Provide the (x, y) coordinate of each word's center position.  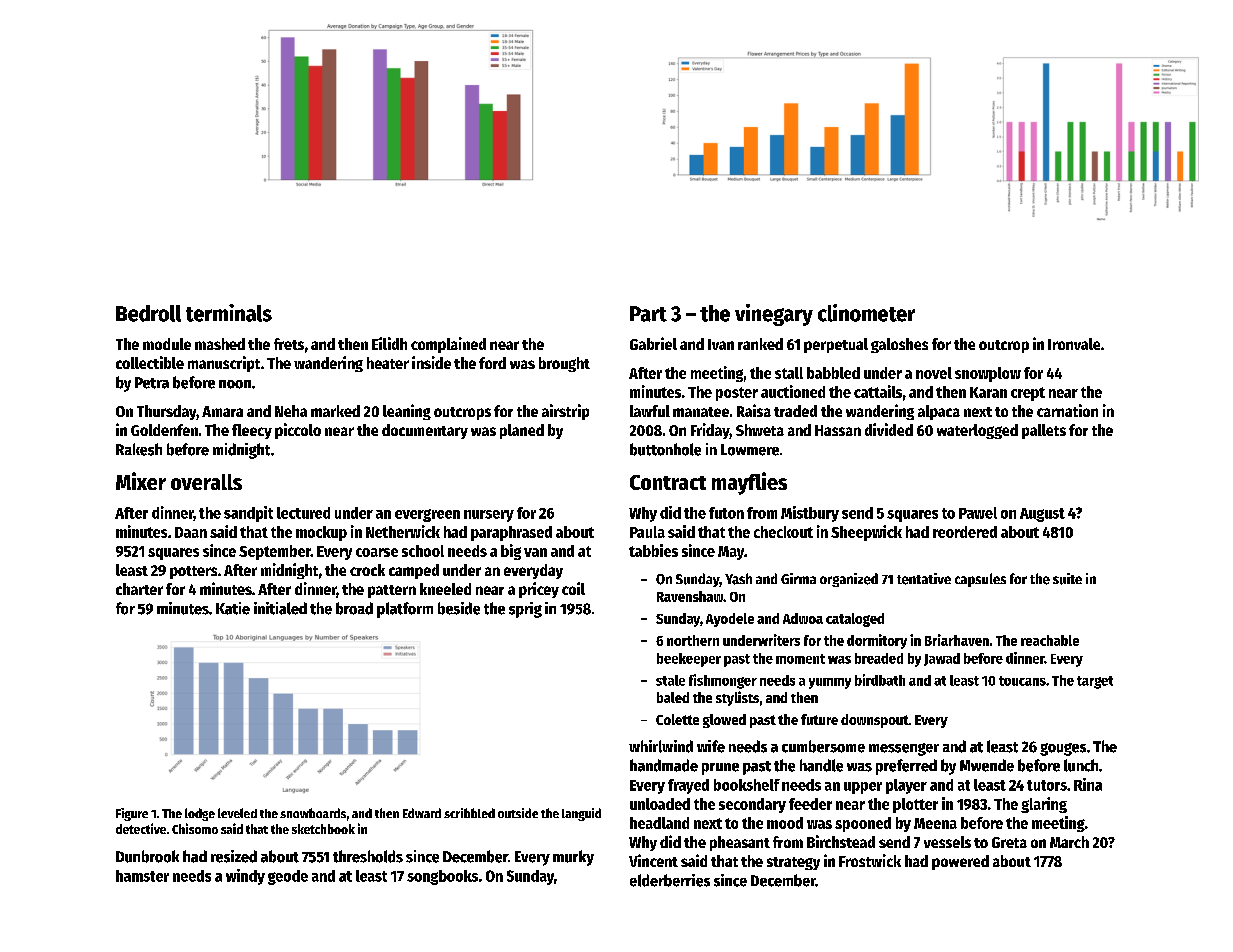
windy (245, 877)
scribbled (469, 813)
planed (522, 431)
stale (670, 680)
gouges (1063, 749)
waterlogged (977, 431)
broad (354, 608)
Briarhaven (957, 640)
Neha (291, 411)
